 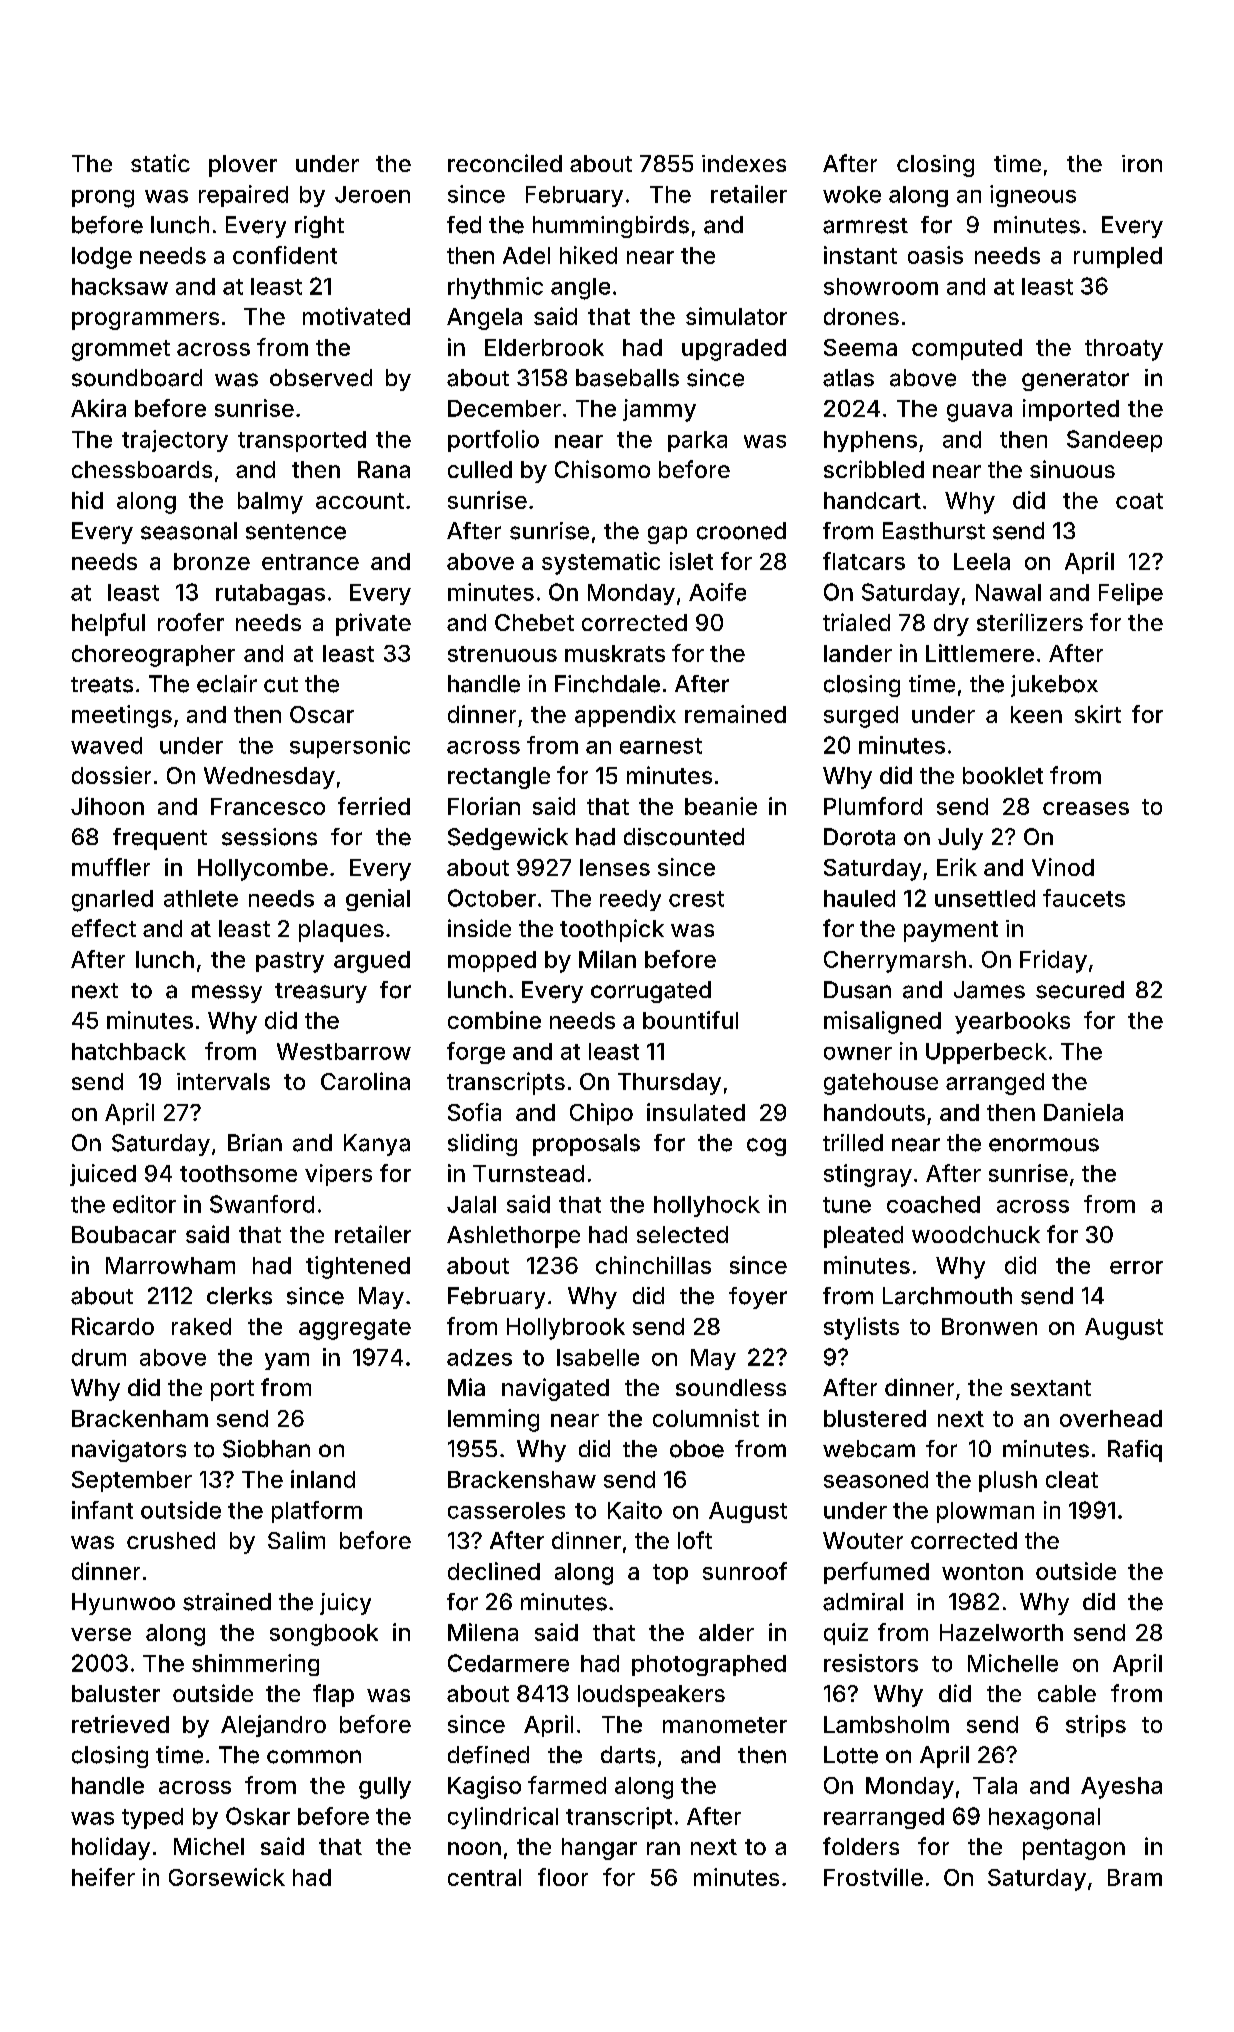 What do you see at coordinates (563, 1877) in the document?
I see `floor` at bounding box center [563, 1877].
